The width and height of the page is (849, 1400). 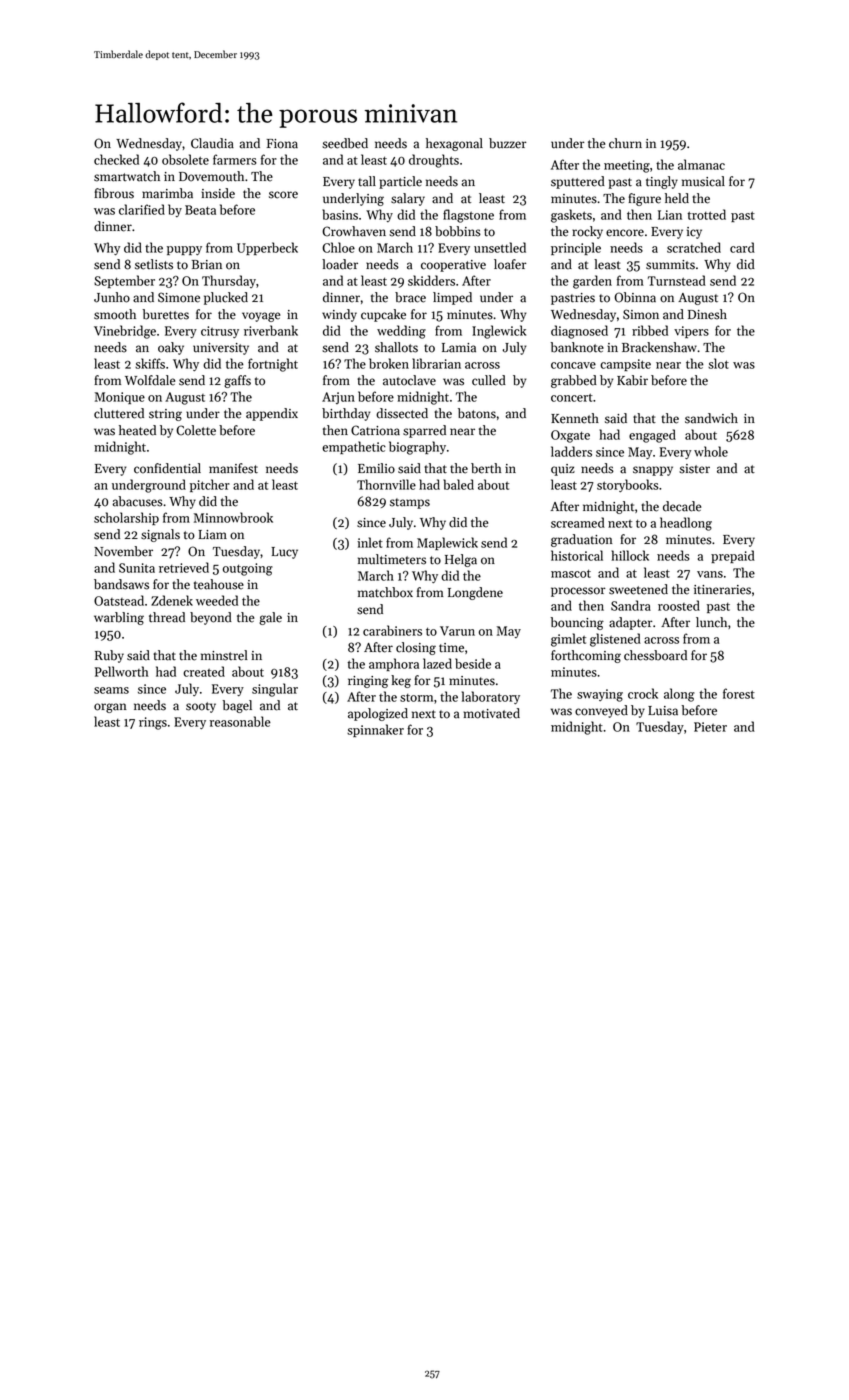 What do you see at coordinates (167, 468) in the page?
I see `confidential` at bounding box center [167, 468].
